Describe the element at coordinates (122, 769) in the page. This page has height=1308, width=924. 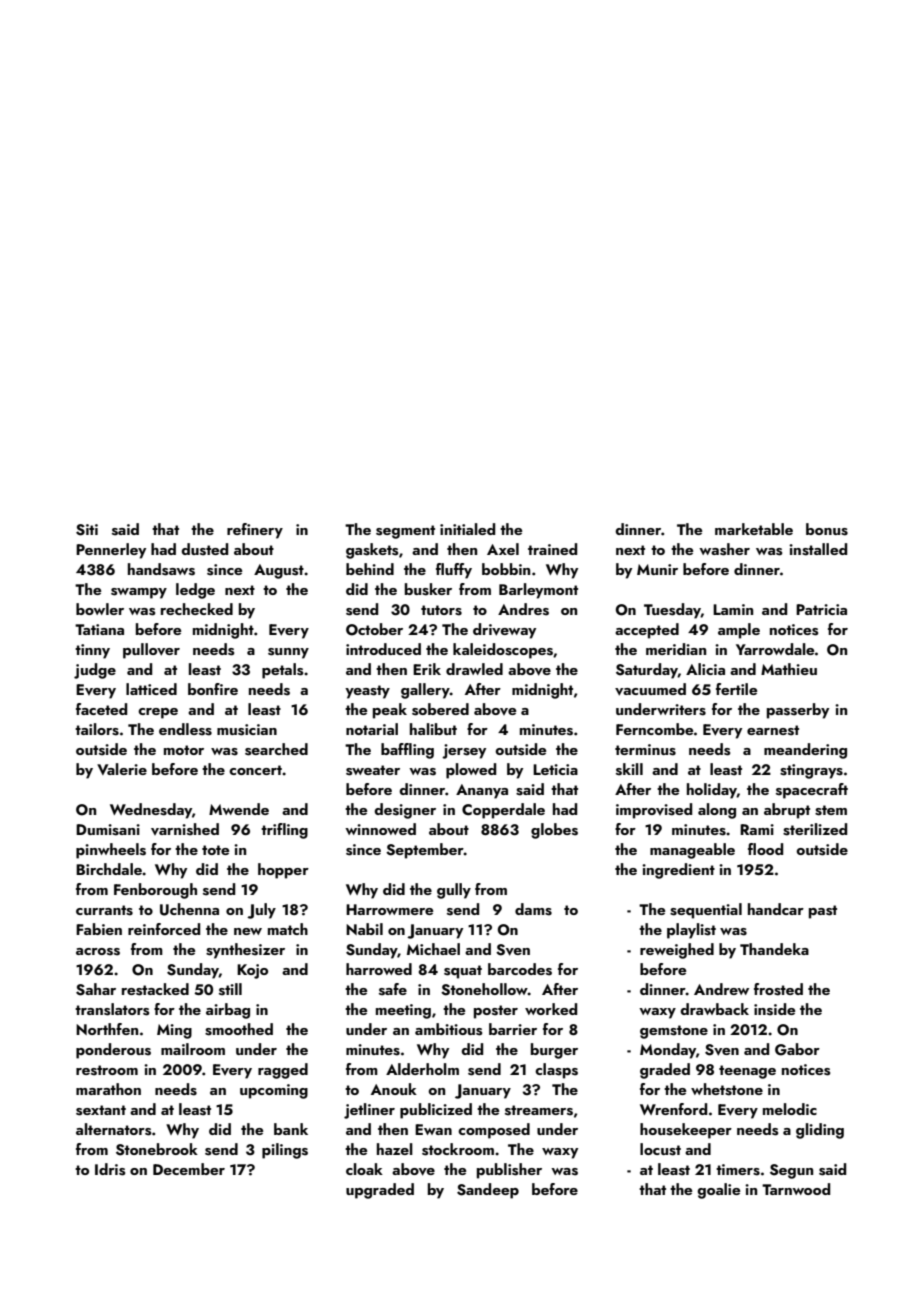
I see `Valerie` at that location.
